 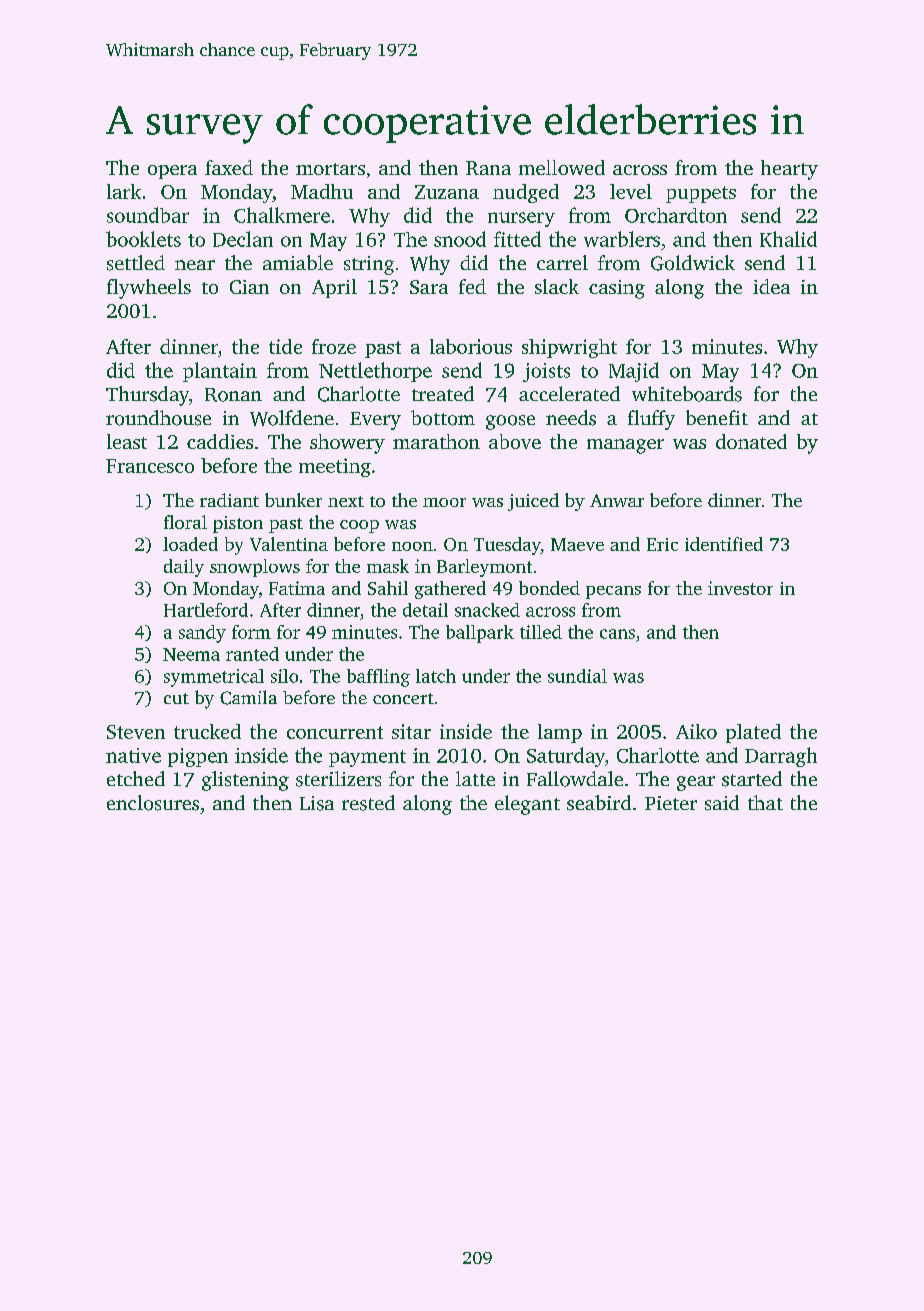 What do you see at coordinates (252, 654) in the page?
I see `ranted` at bounding box center [252, 654].
